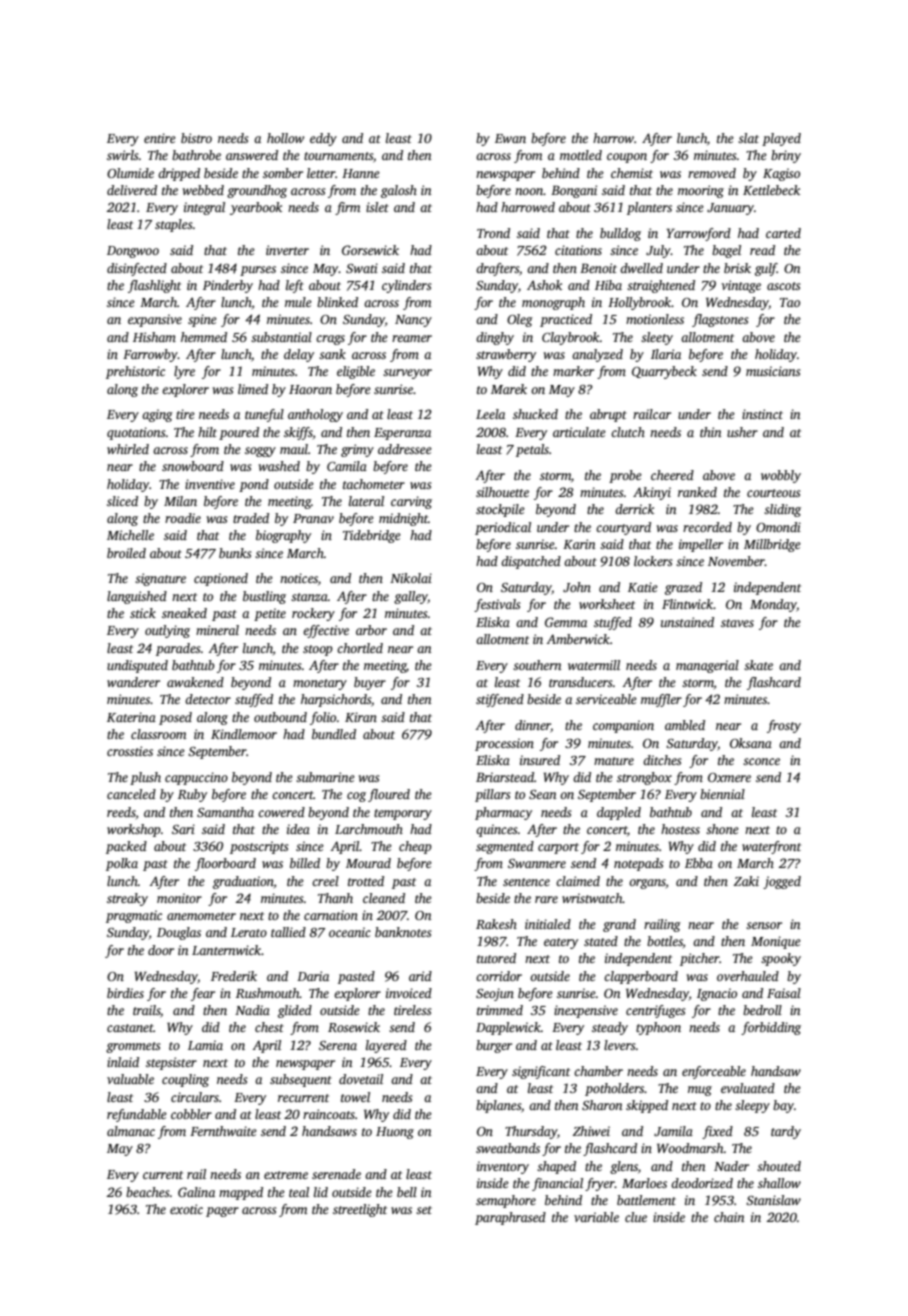 This page has height=1316, width=908. I want to click on Gorsewick, so click(370, 250).
